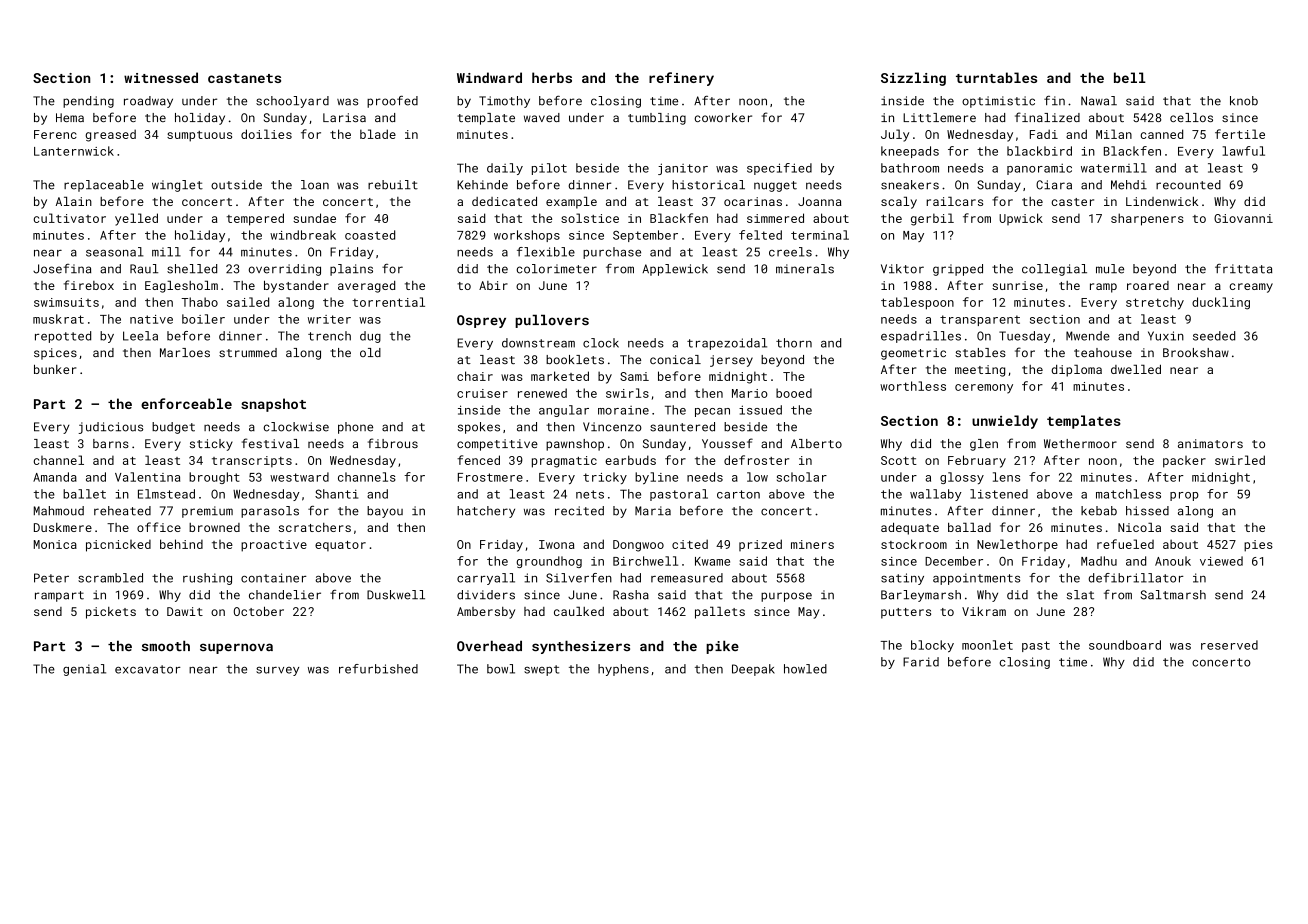 The height and width of the image is (924, 1308). Describe the element at coordinates (1072, 202) in the image. I see `caster` at that location.
